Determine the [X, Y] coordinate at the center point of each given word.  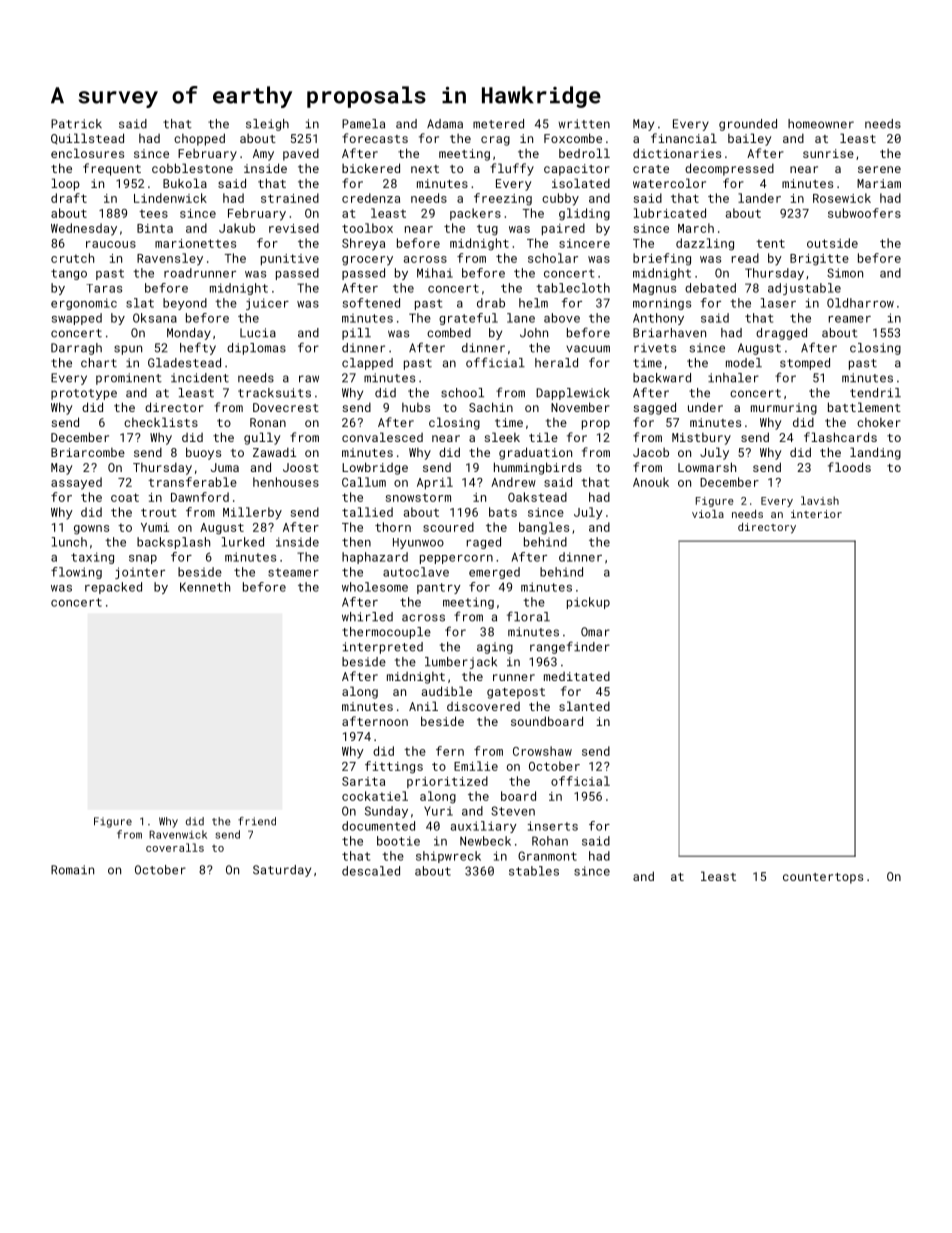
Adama [445, 124]
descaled [371, 871]
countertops [823, 878]
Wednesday [84, 229]
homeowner [821, 124]
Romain [72, 870]
